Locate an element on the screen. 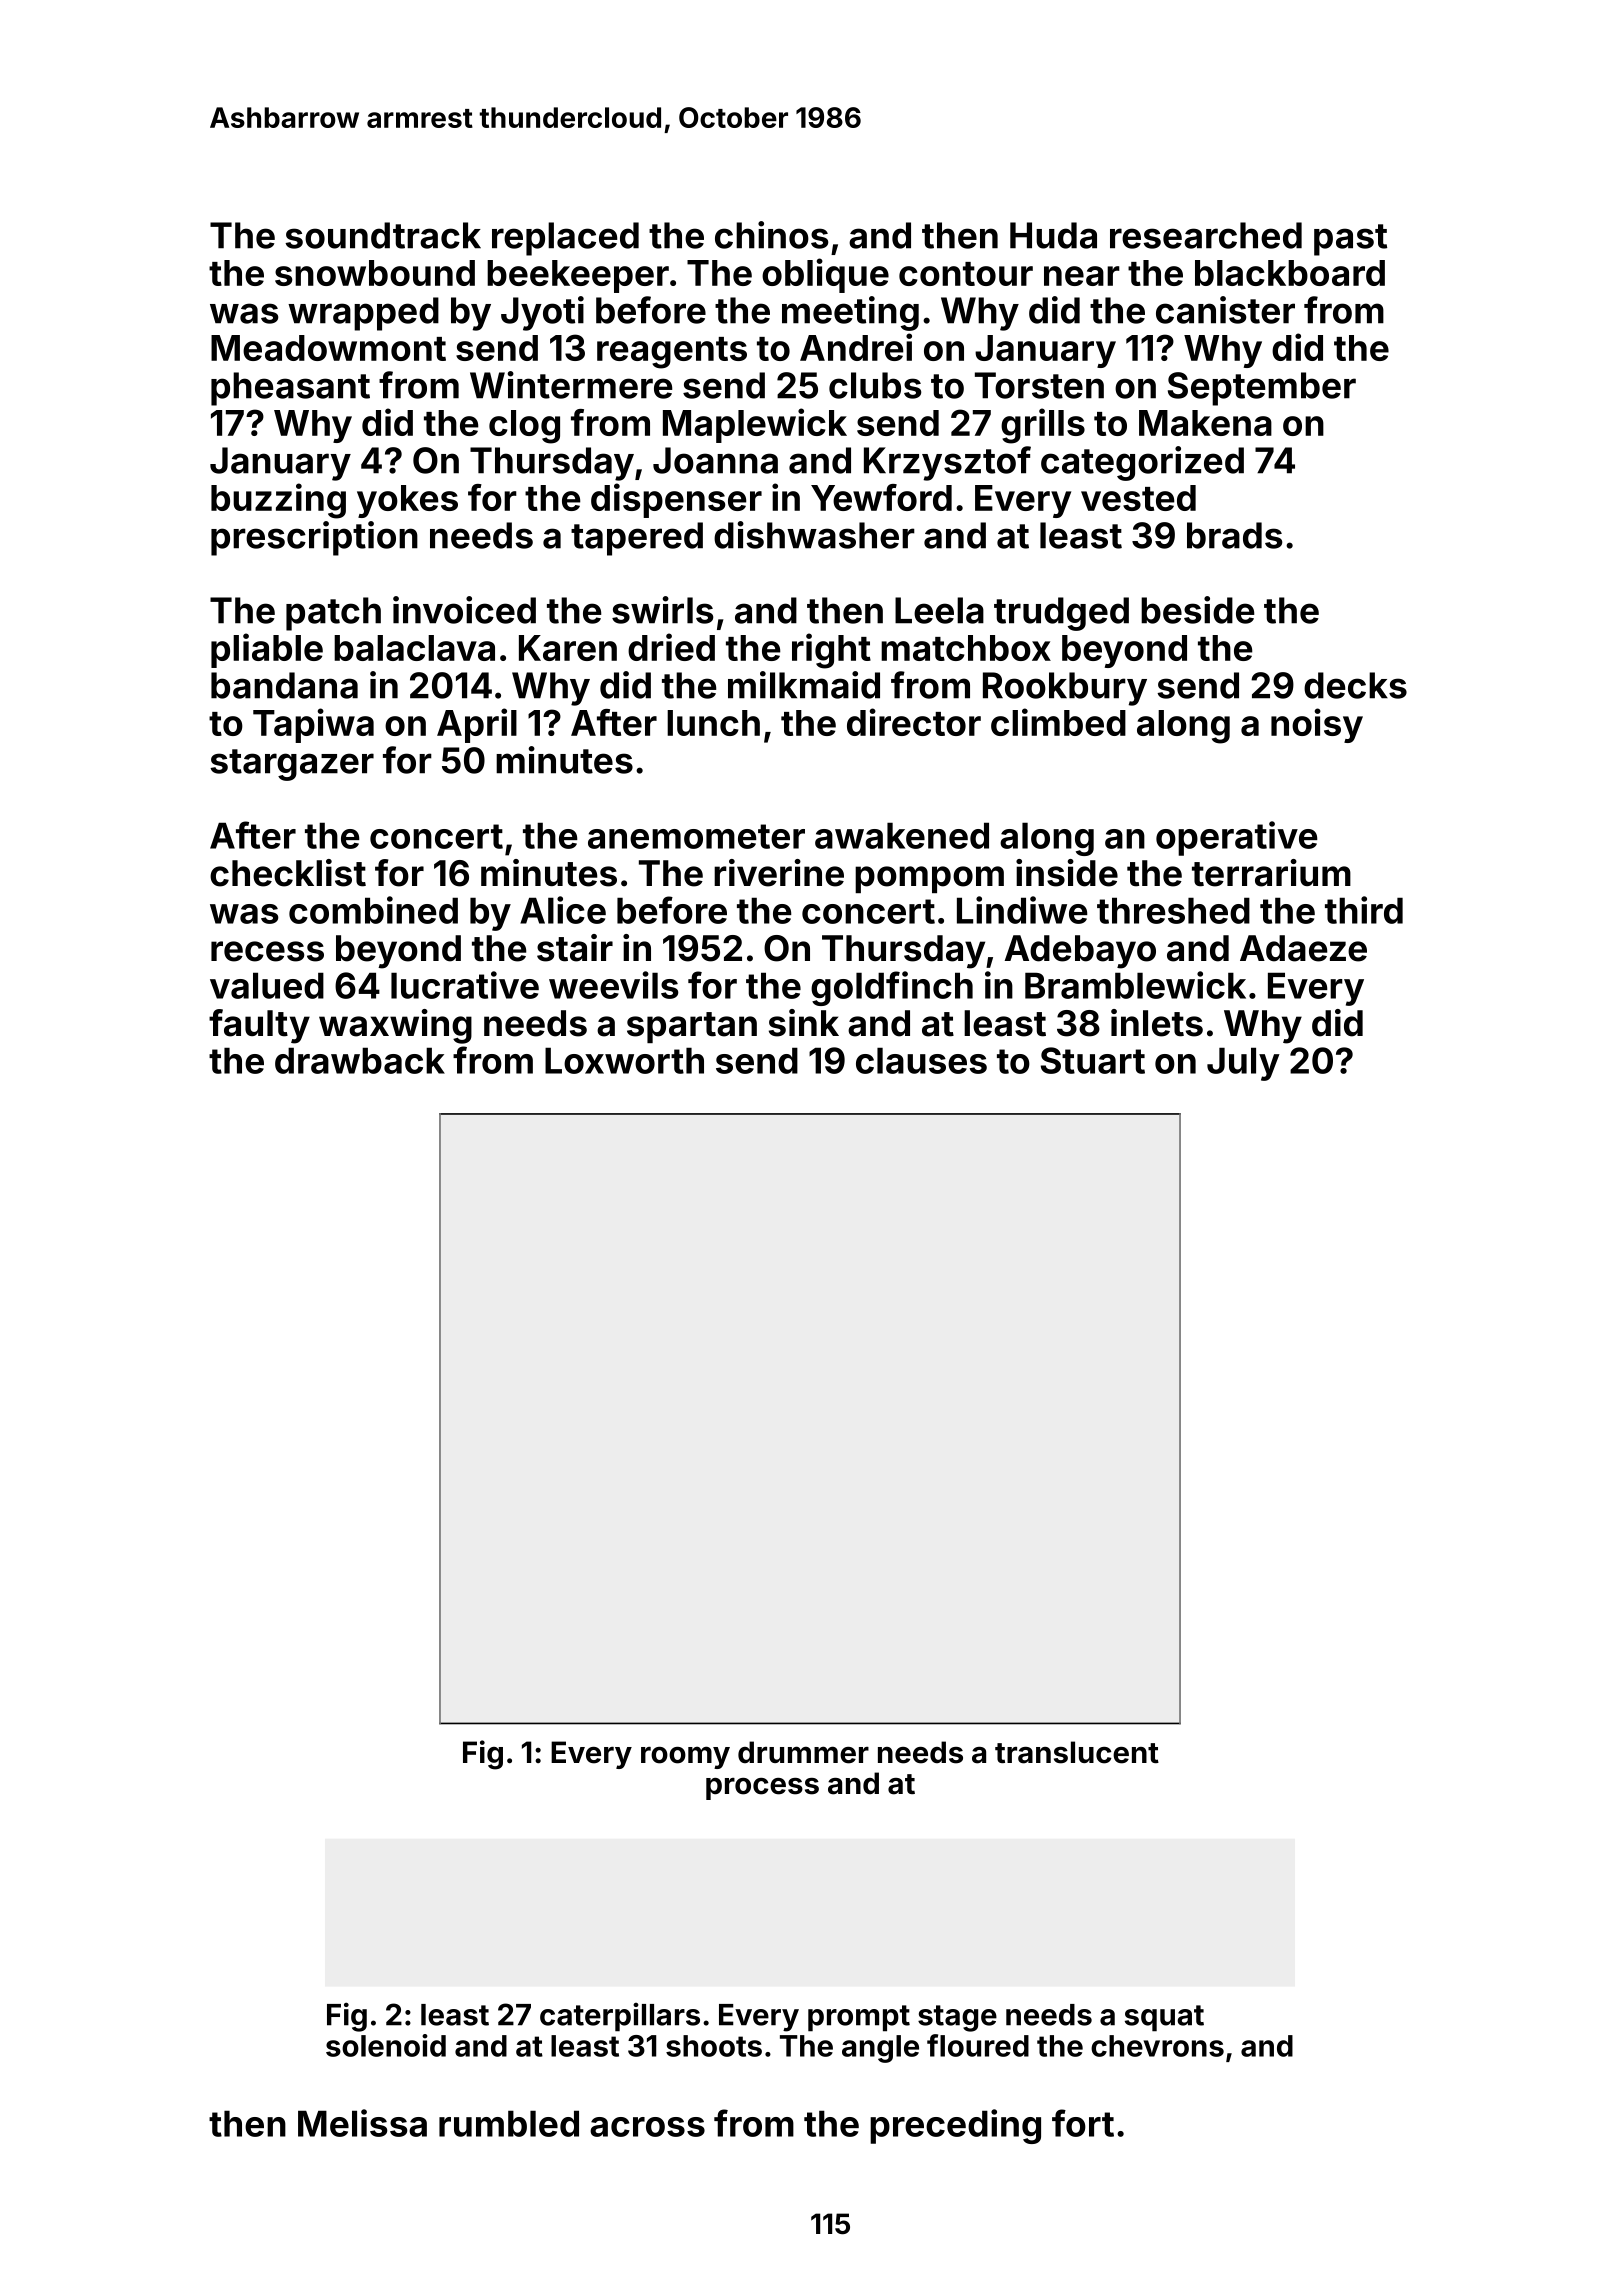 The height and width of the screenshot is (2292, 1620). researched is located at coordinates (1206, 235).
